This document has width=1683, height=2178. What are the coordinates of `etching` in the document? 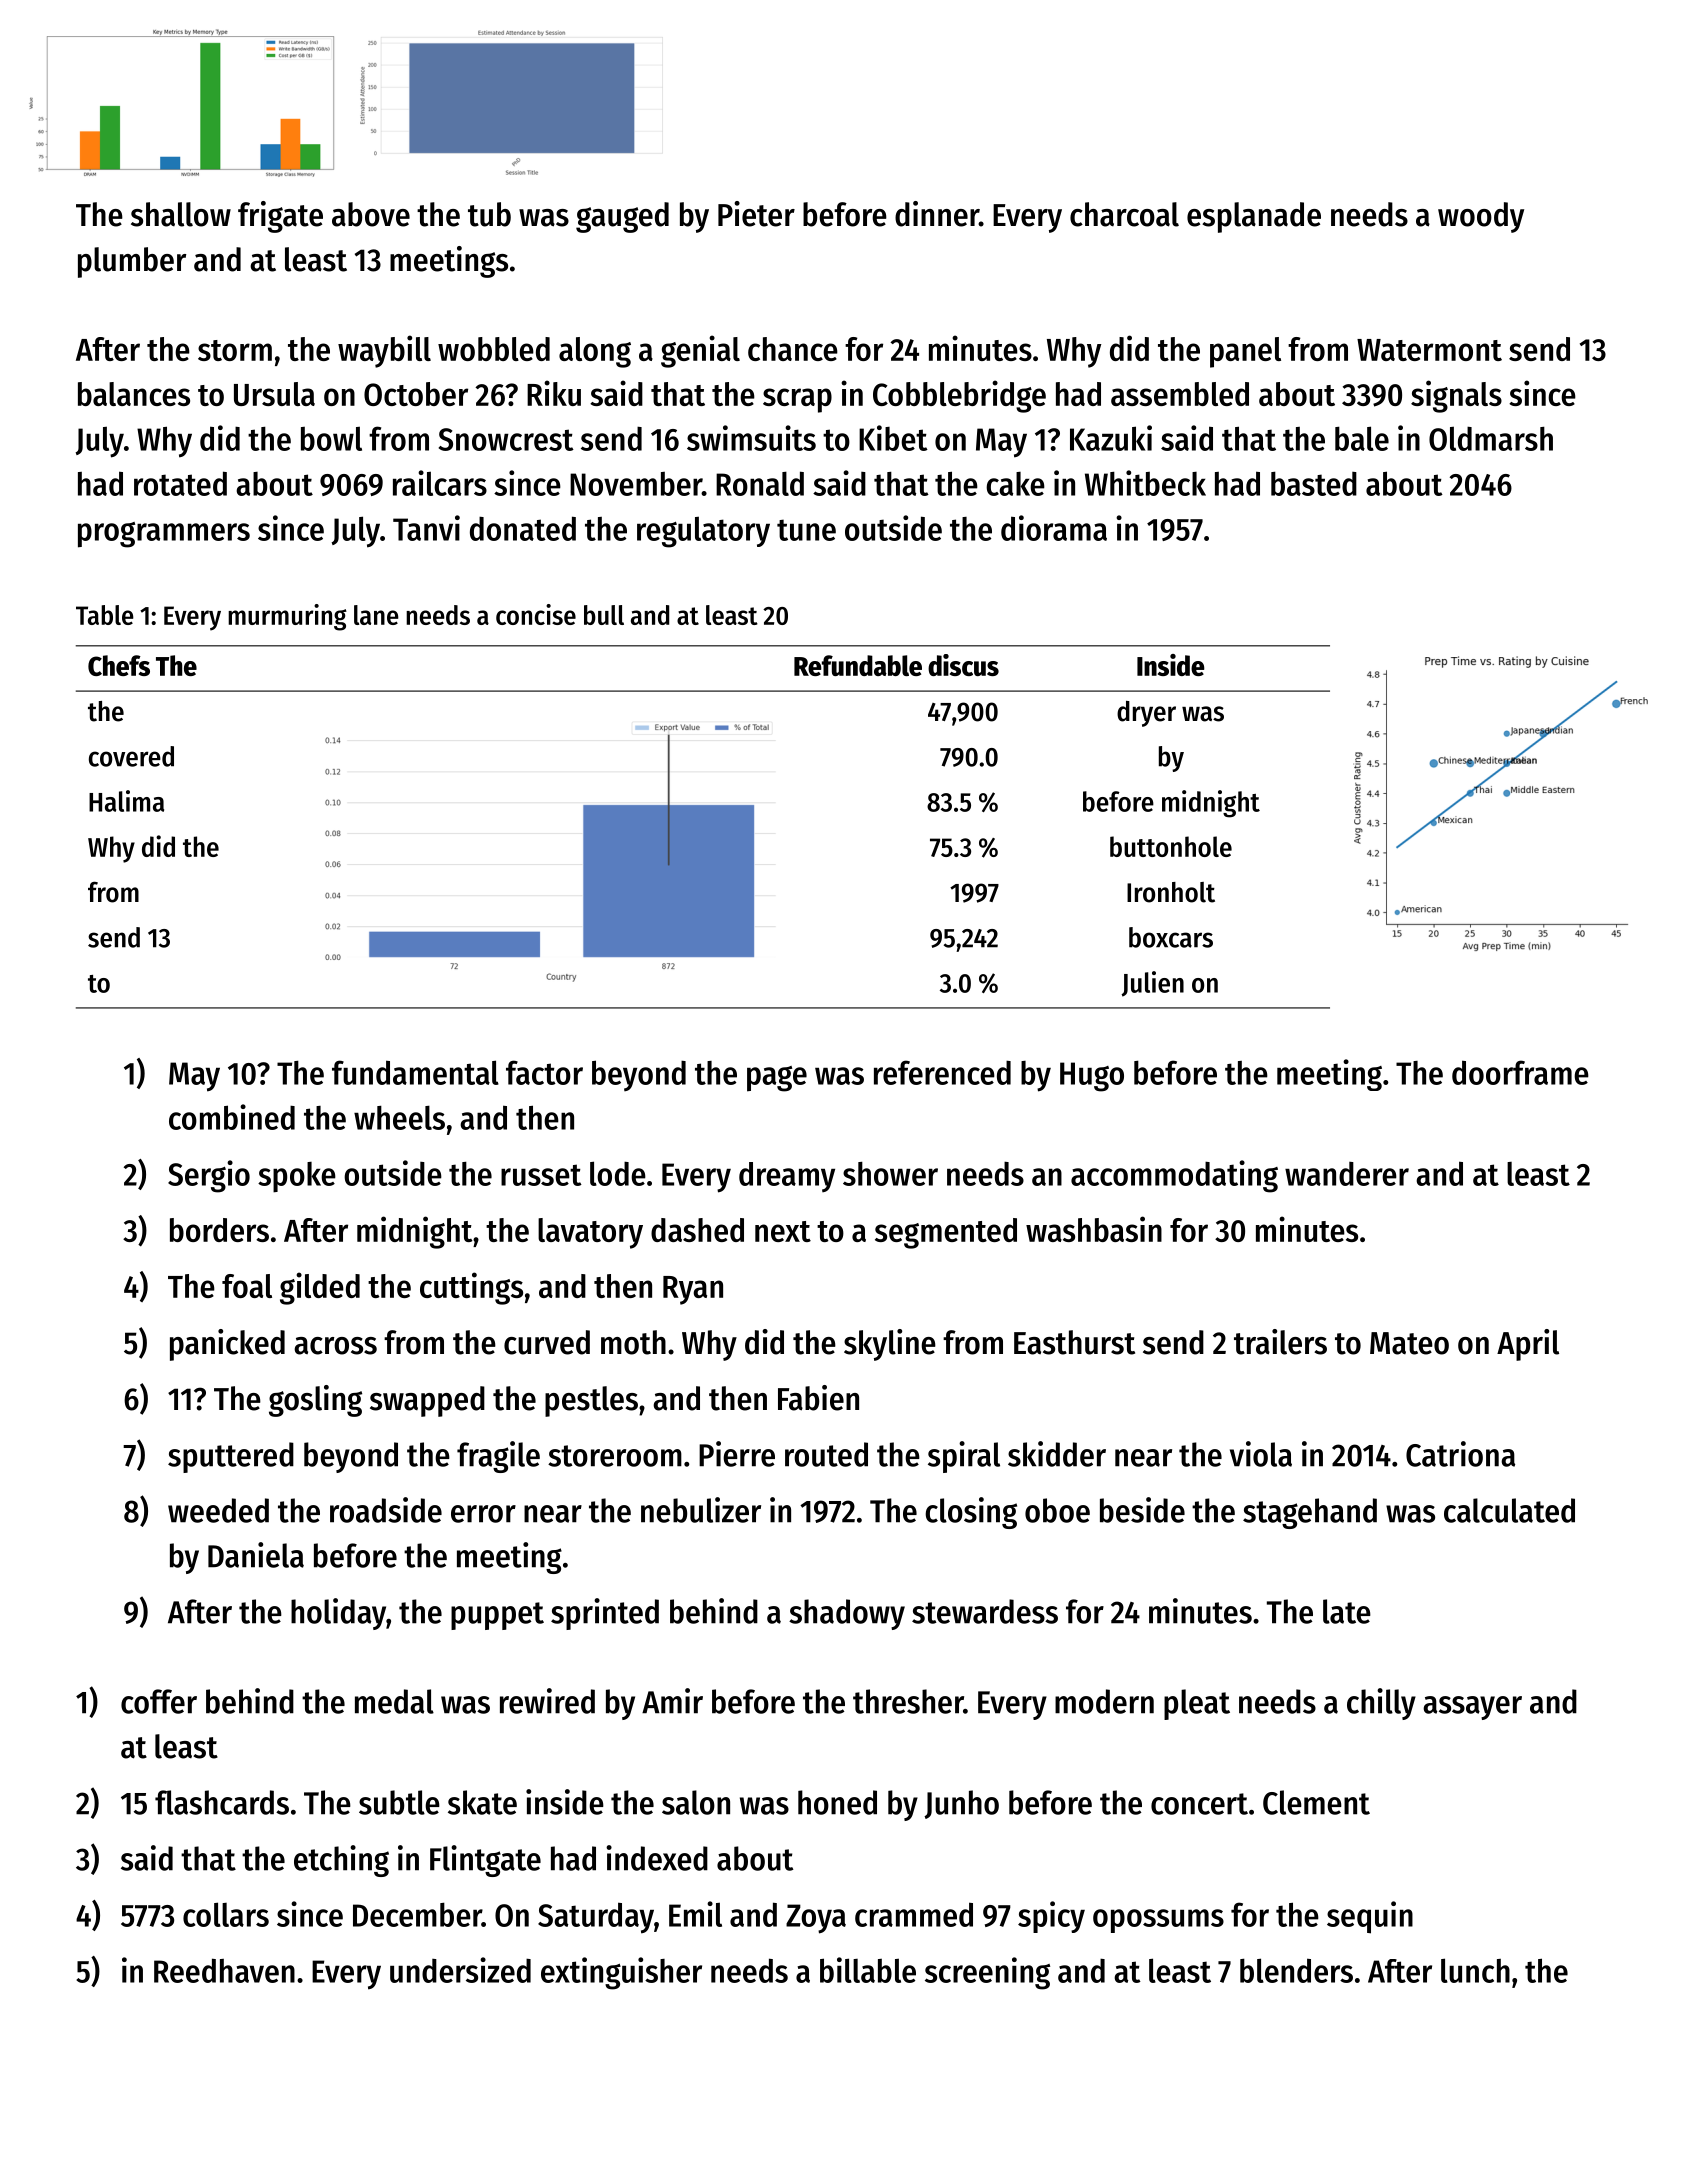 It's located at (341, 1861).
